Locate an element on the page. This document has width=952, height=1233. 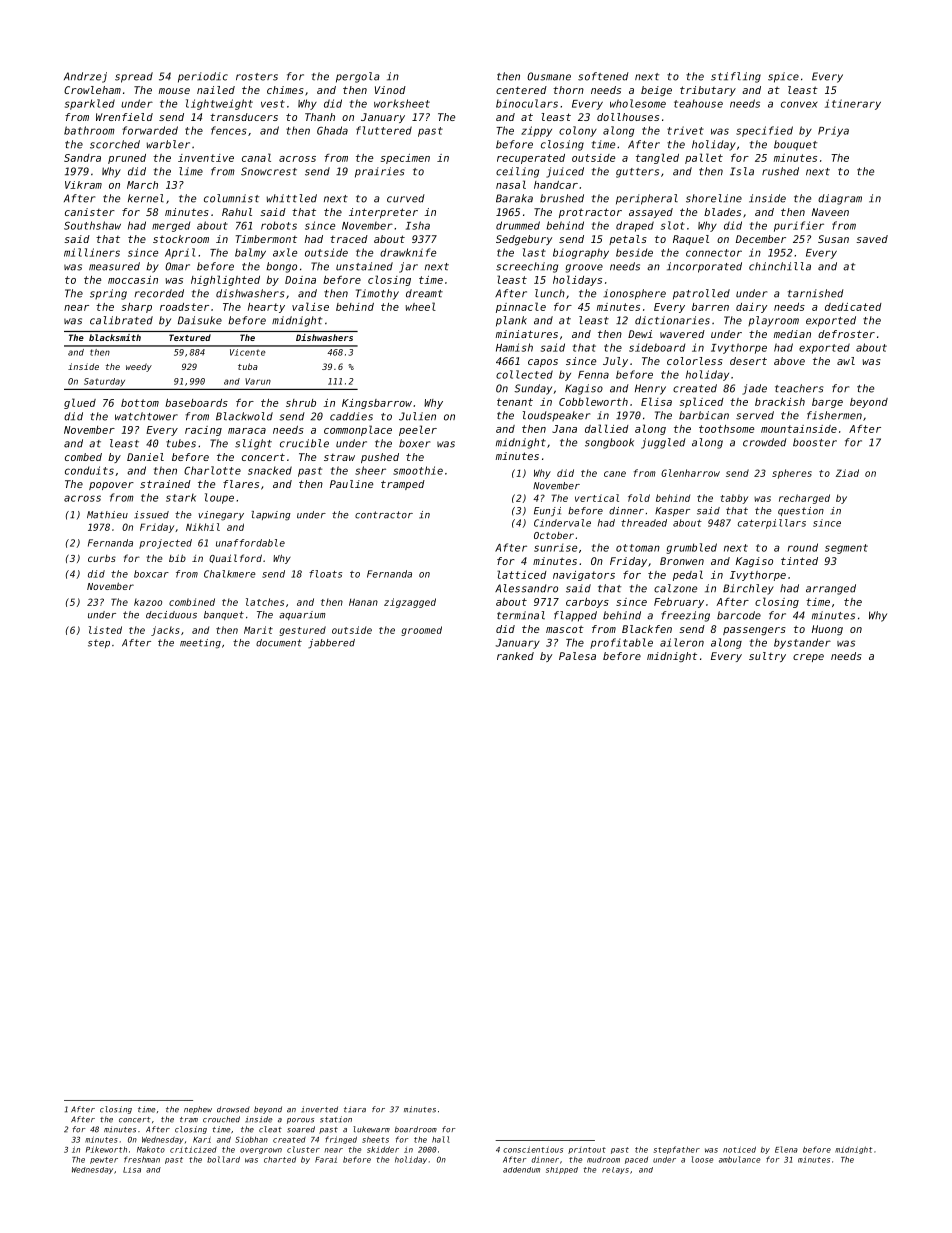
Ousmane is located at coordinates (549, 76).
